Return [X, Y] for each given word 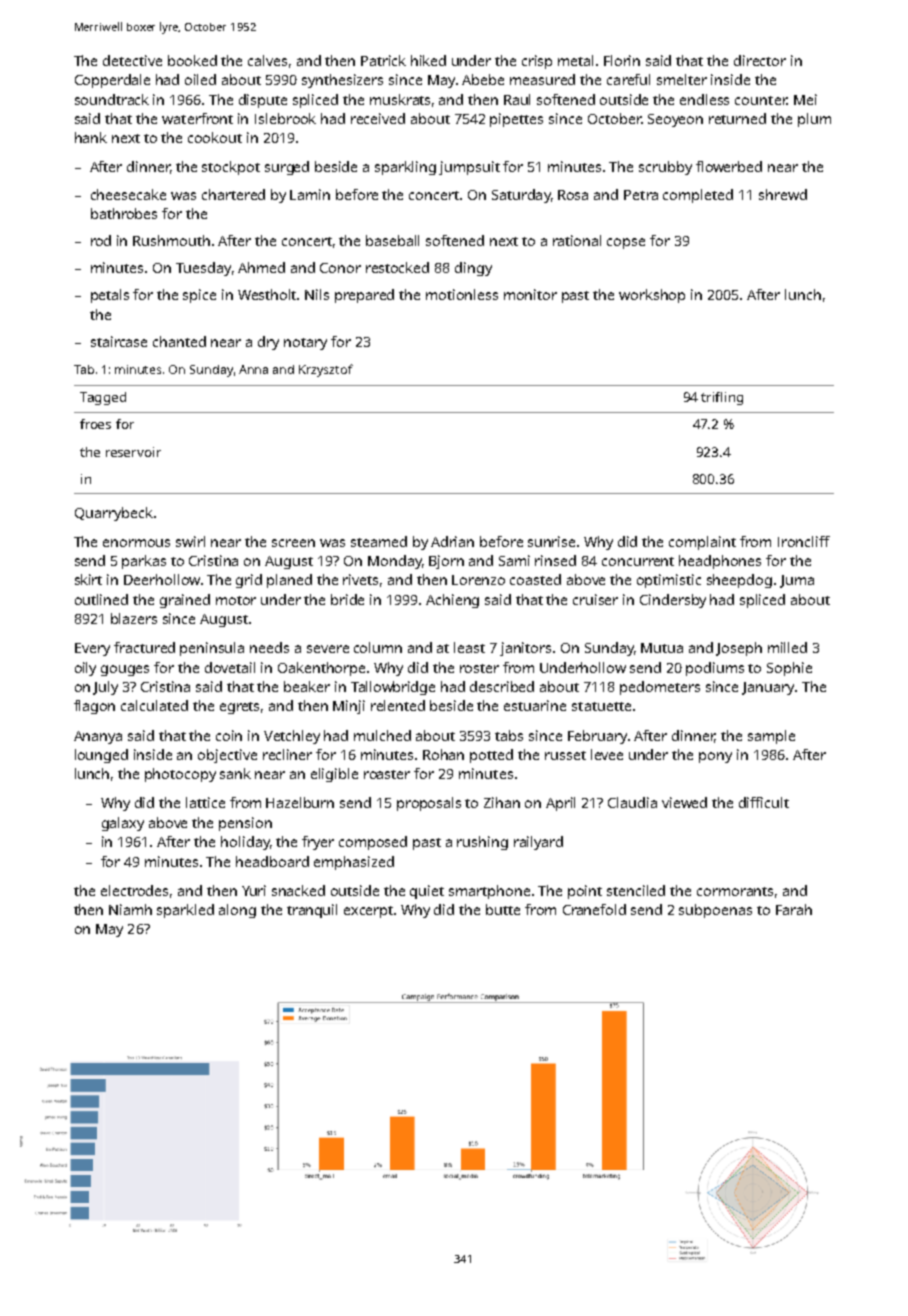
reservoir [133, 452]
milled [787, 647]
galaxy [123, 824]
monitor [530, 294]
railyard [538, 843]
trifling [722, 398]
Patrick [383, 60]
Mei [805, 99]
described [502, 686]
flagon [94, 707]
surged [287, 168]
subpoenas [715, 911]
